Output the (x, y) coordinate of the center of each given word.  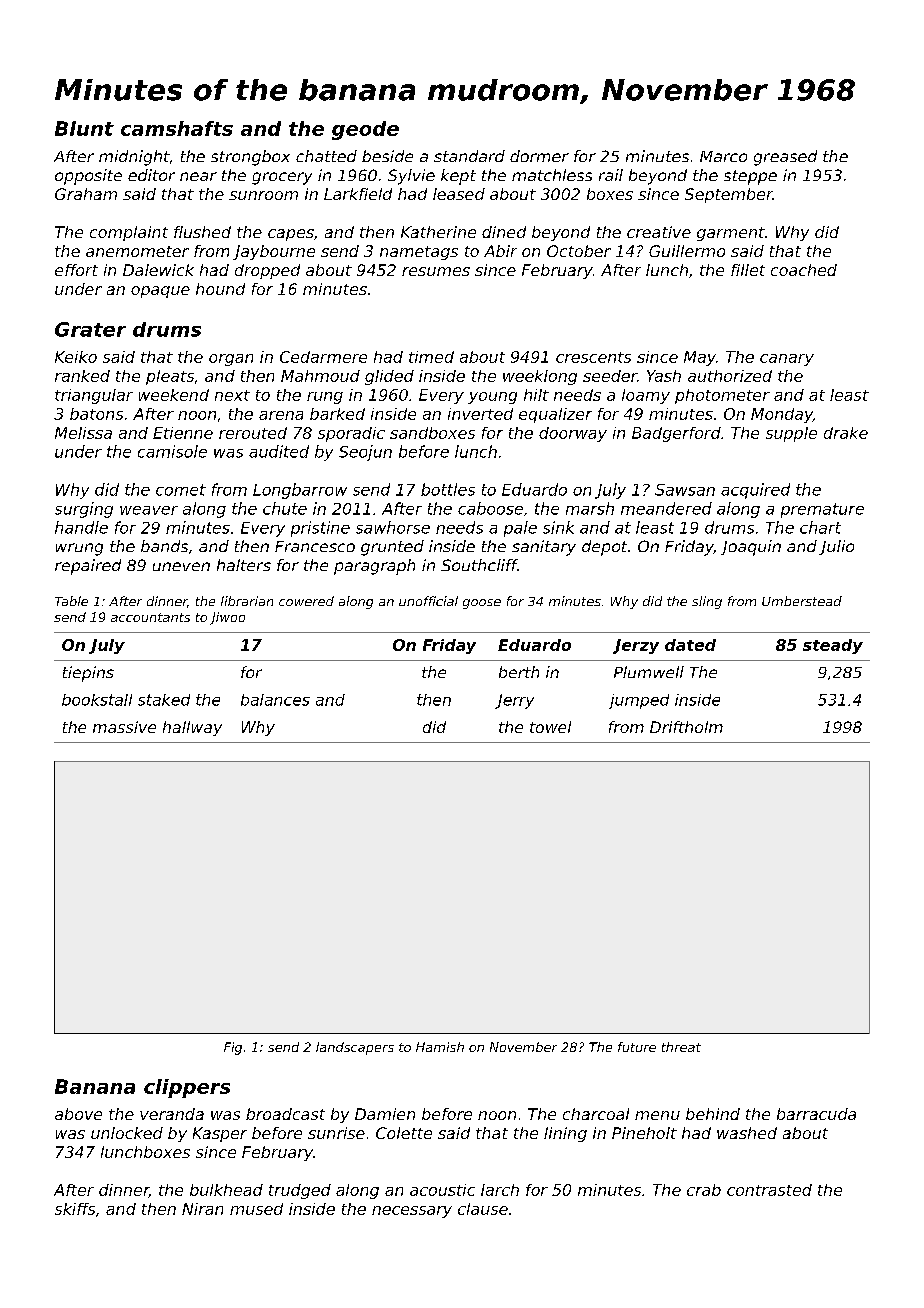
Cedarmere (323, 357)
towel (550, 727)
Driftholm (686, 727)
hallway (192, 728)
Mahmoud (320, 376)
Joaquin (751, 548)
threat (681, 1047)
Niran (202, 1209)
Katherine (438, 232)
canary (787, 360)
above (78, 1114)
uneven (181, 566)
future (637, 1047)
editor (151, 175)
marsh (590, 508)
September (729, 195)
